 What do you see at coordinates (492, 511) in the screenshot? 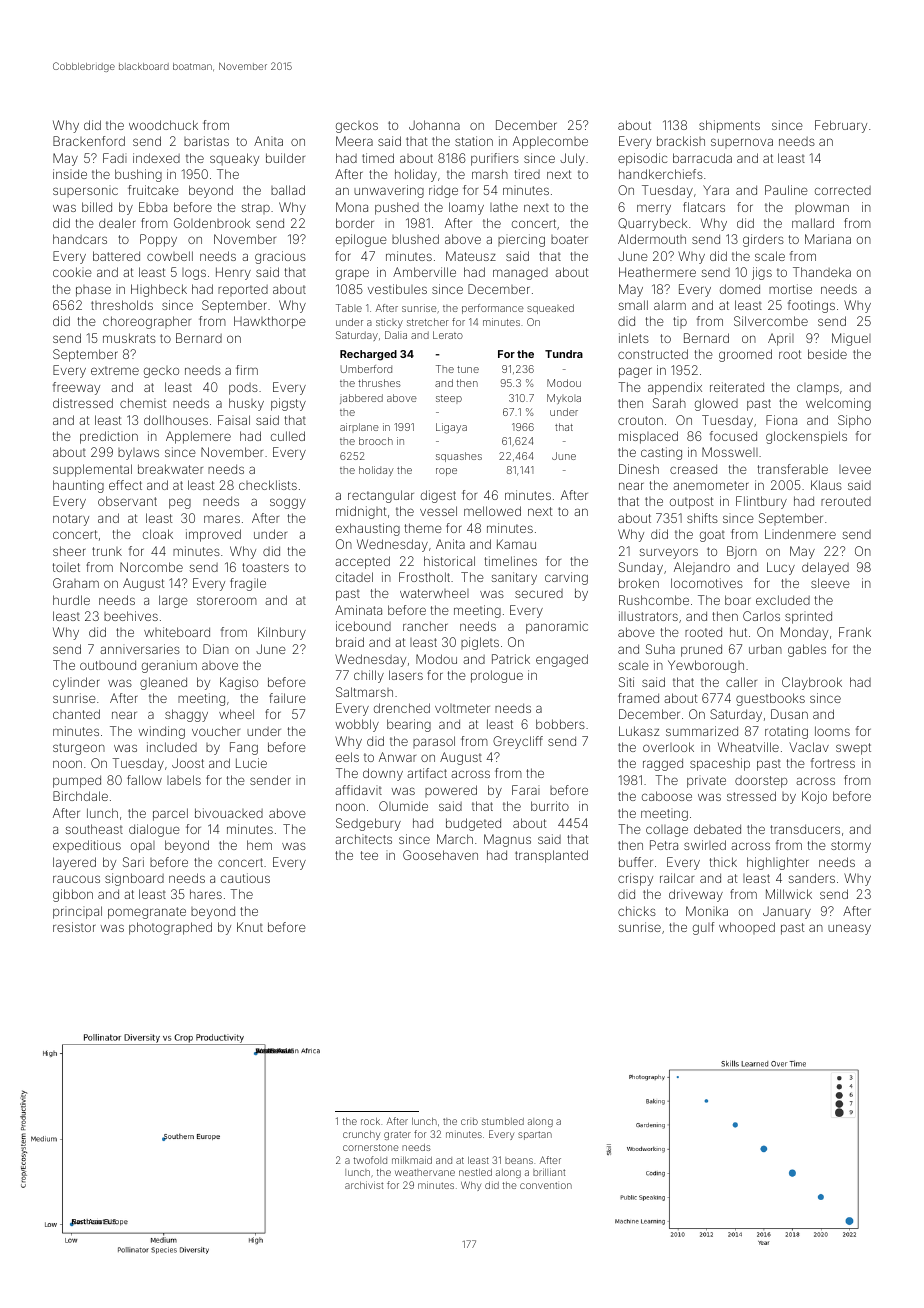
I see `mellowed` at bounding box center [492, 511].
